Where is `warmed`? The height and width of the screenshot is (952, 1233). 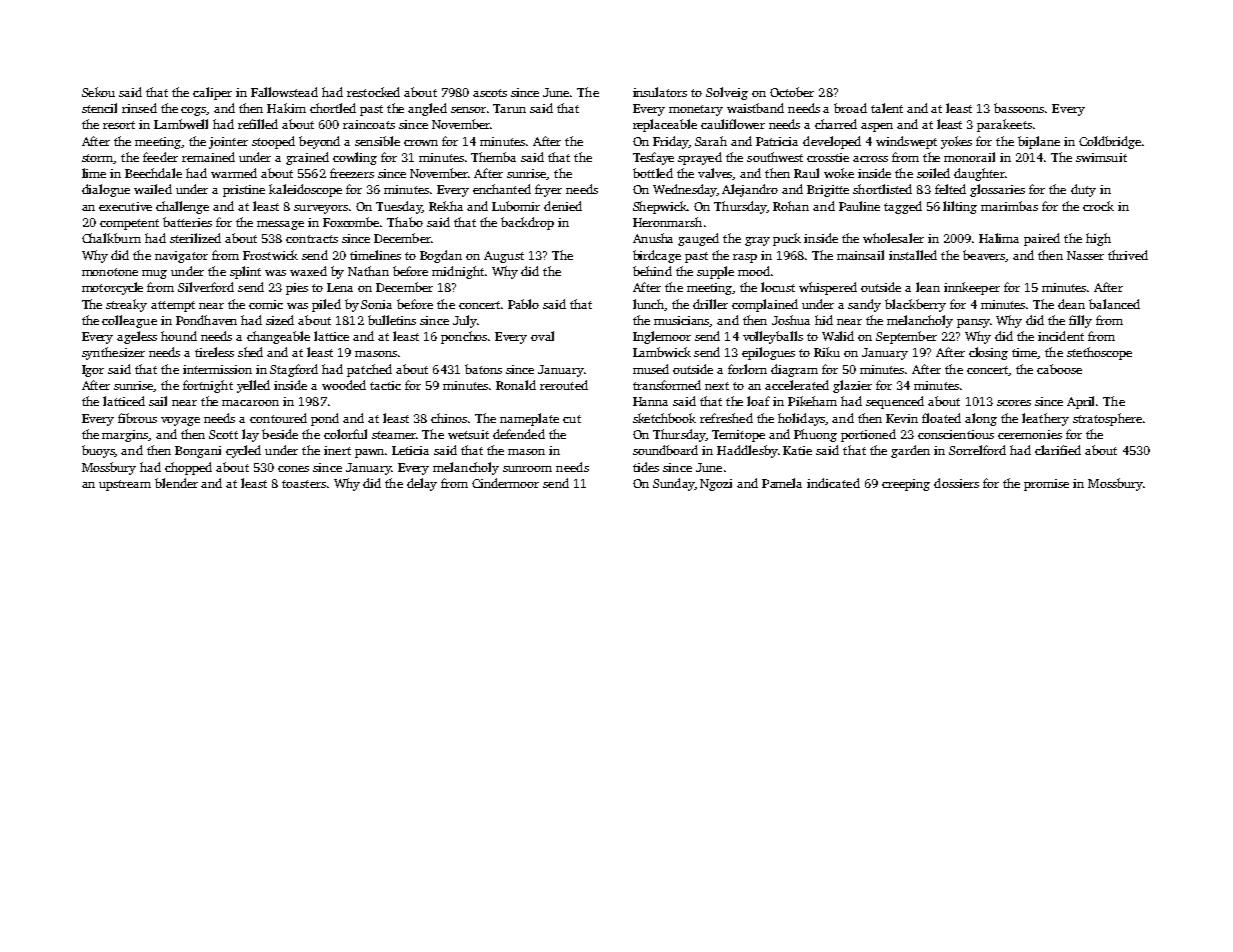
warmed is located at coordinates (234, 173).
